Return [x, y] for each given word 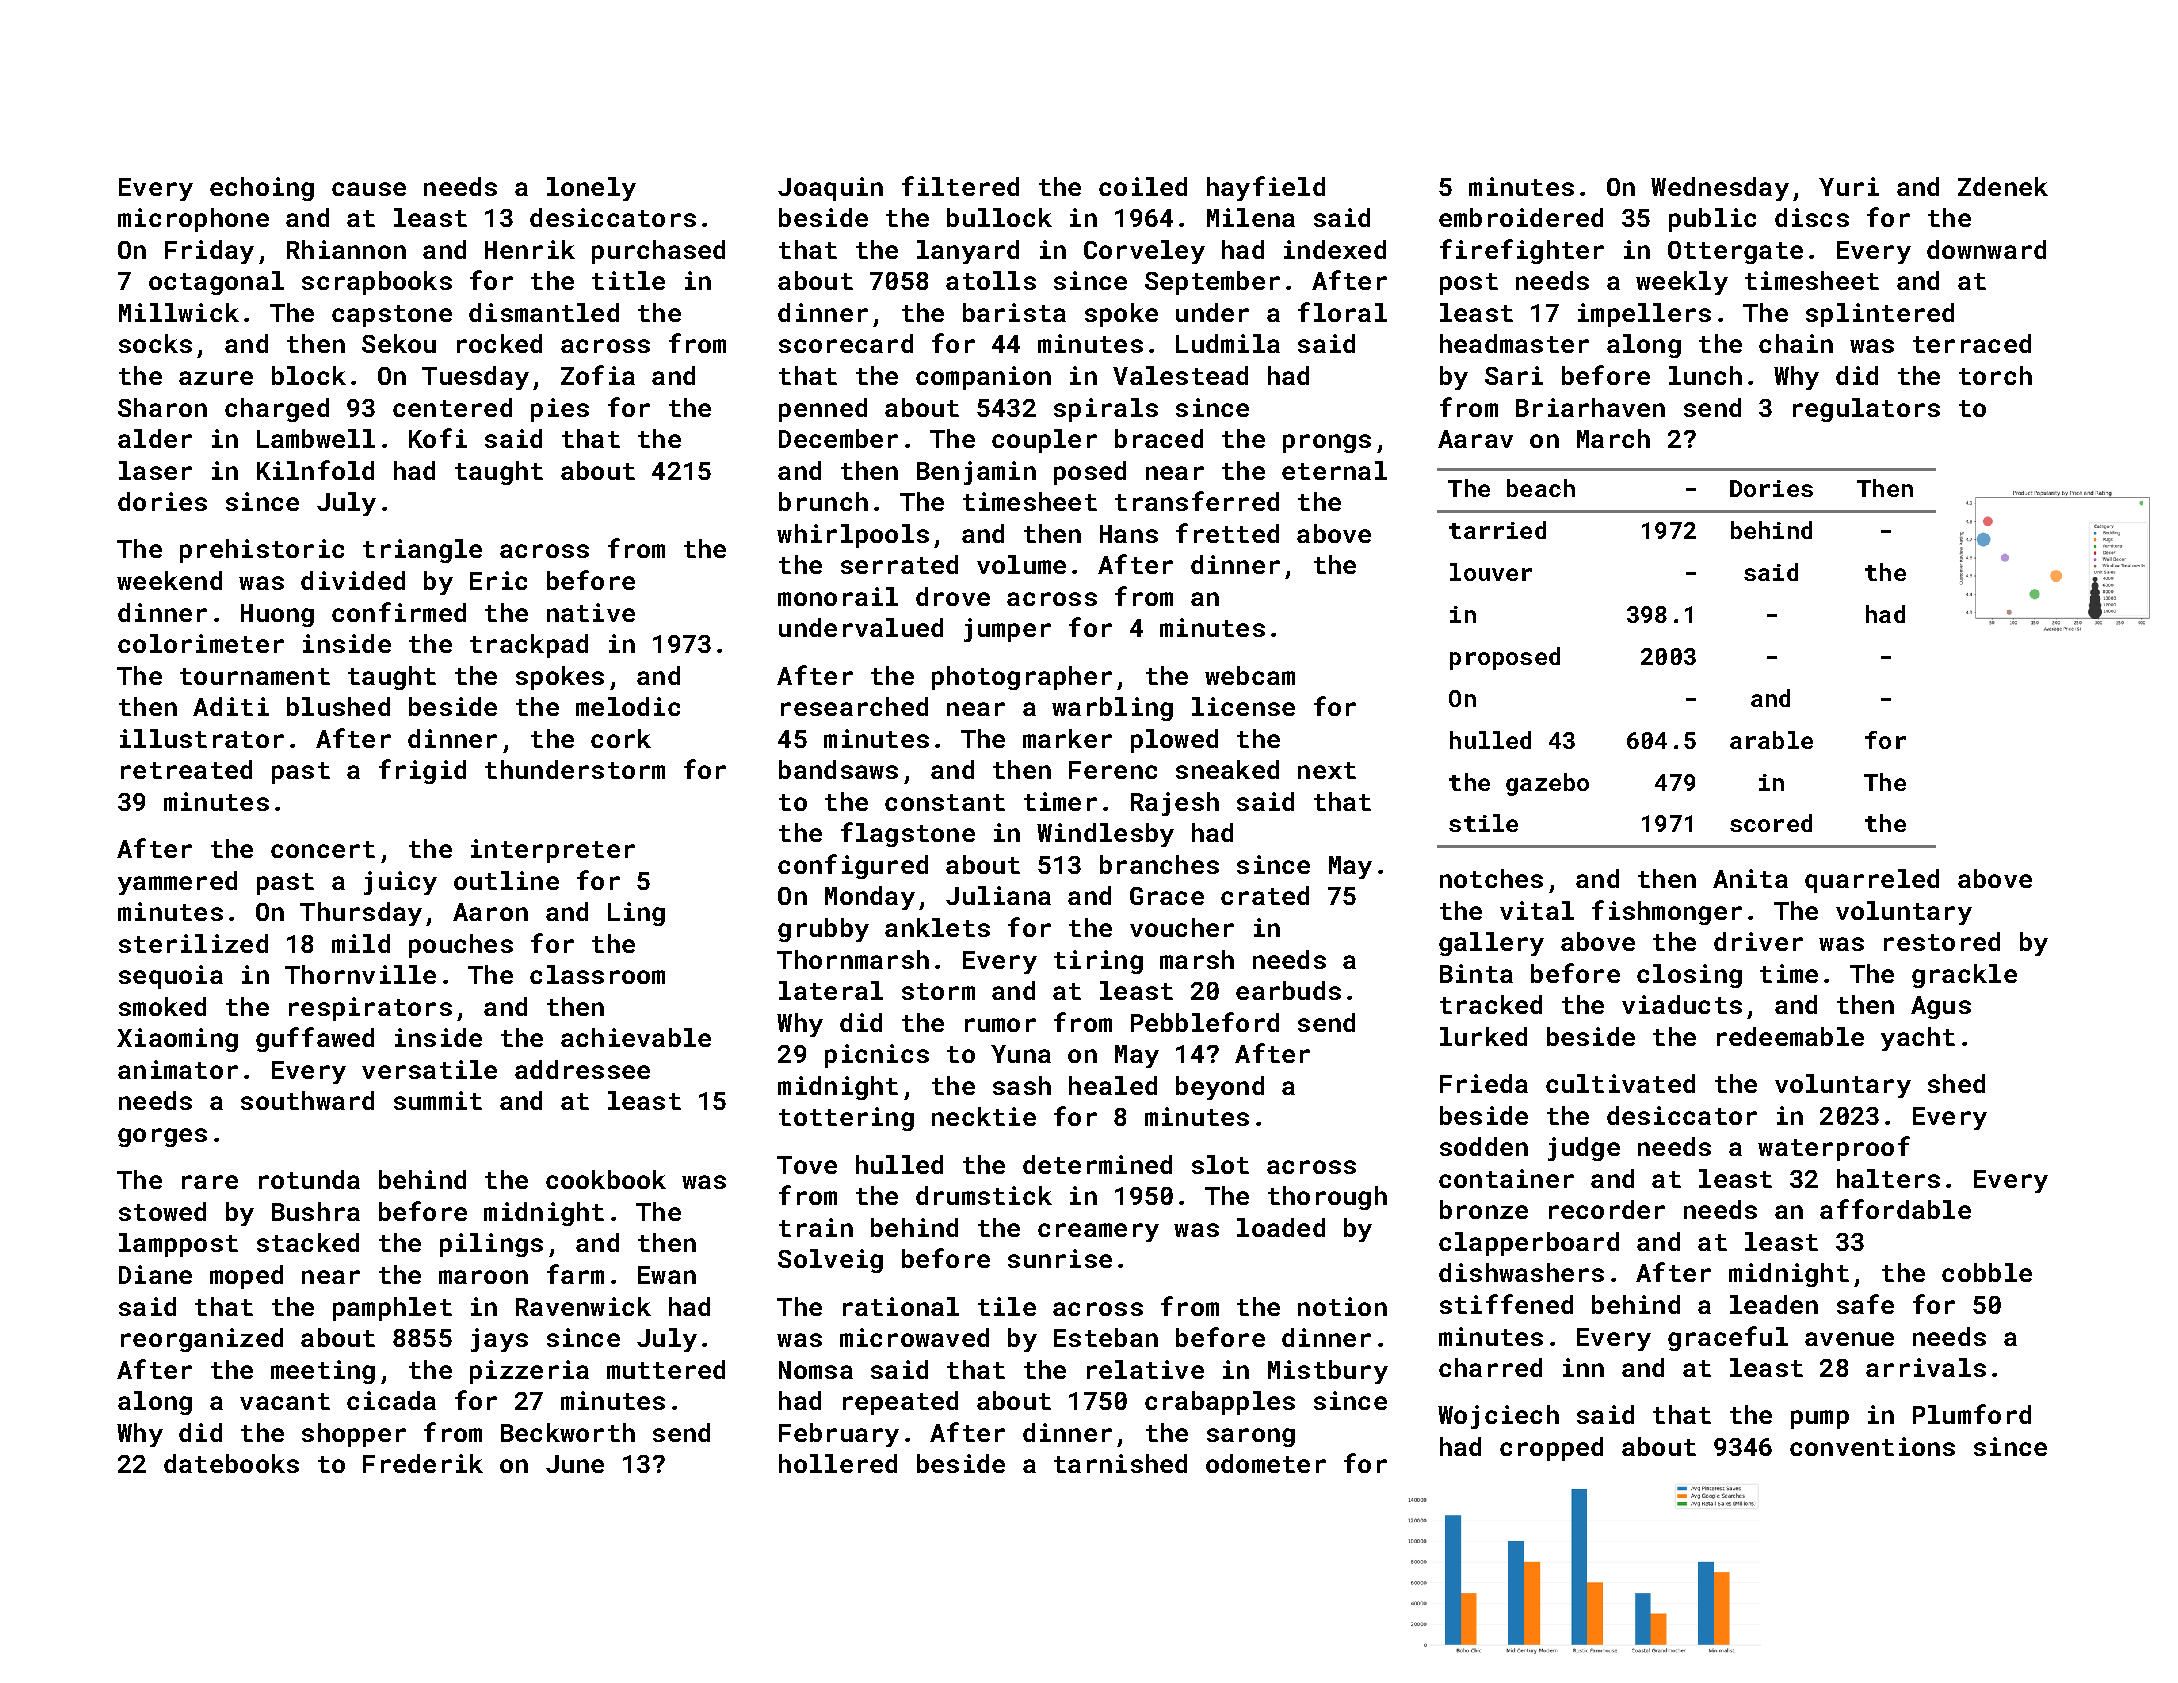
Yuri [1849, 186]
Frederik [423, 1463]
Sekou [399, 343]
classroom [597, 974]
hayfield [1266, 188]
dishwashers [1521, 1272]
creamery [1098, 1232]
